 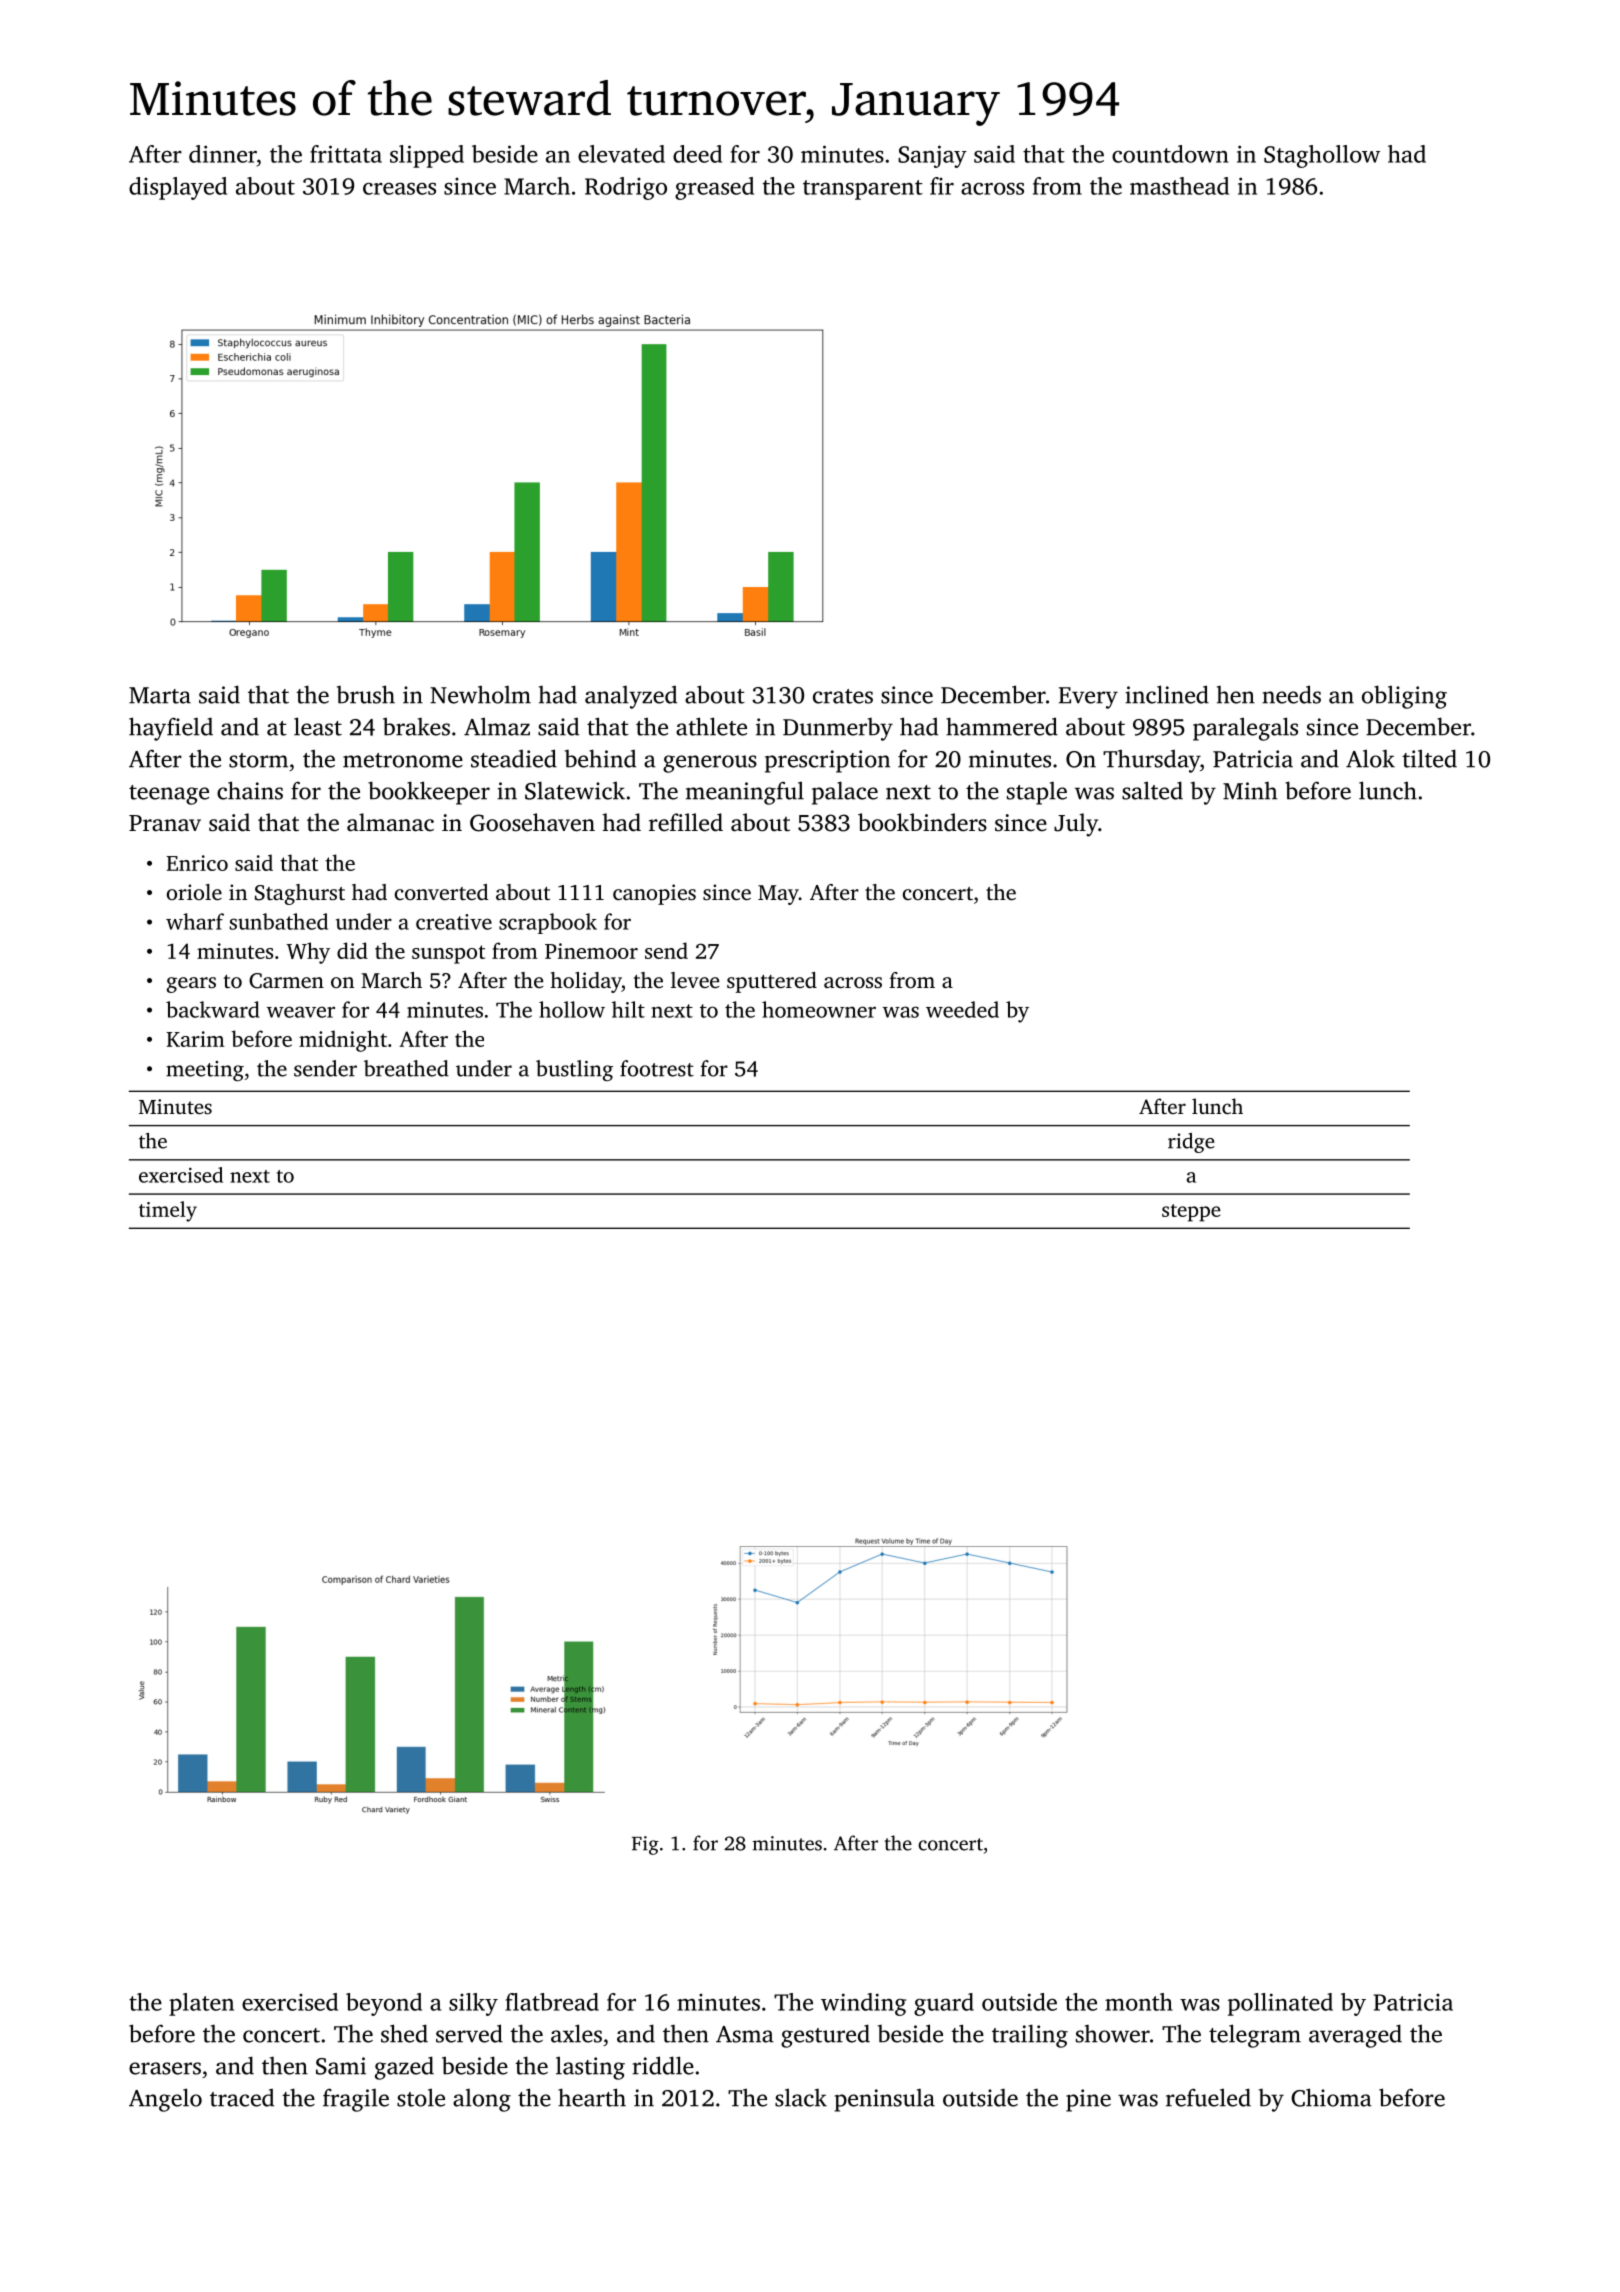 What do you see at coordinates (1170, 154) in the page?
I see `countdown` at bounding box center [1170, 154].
